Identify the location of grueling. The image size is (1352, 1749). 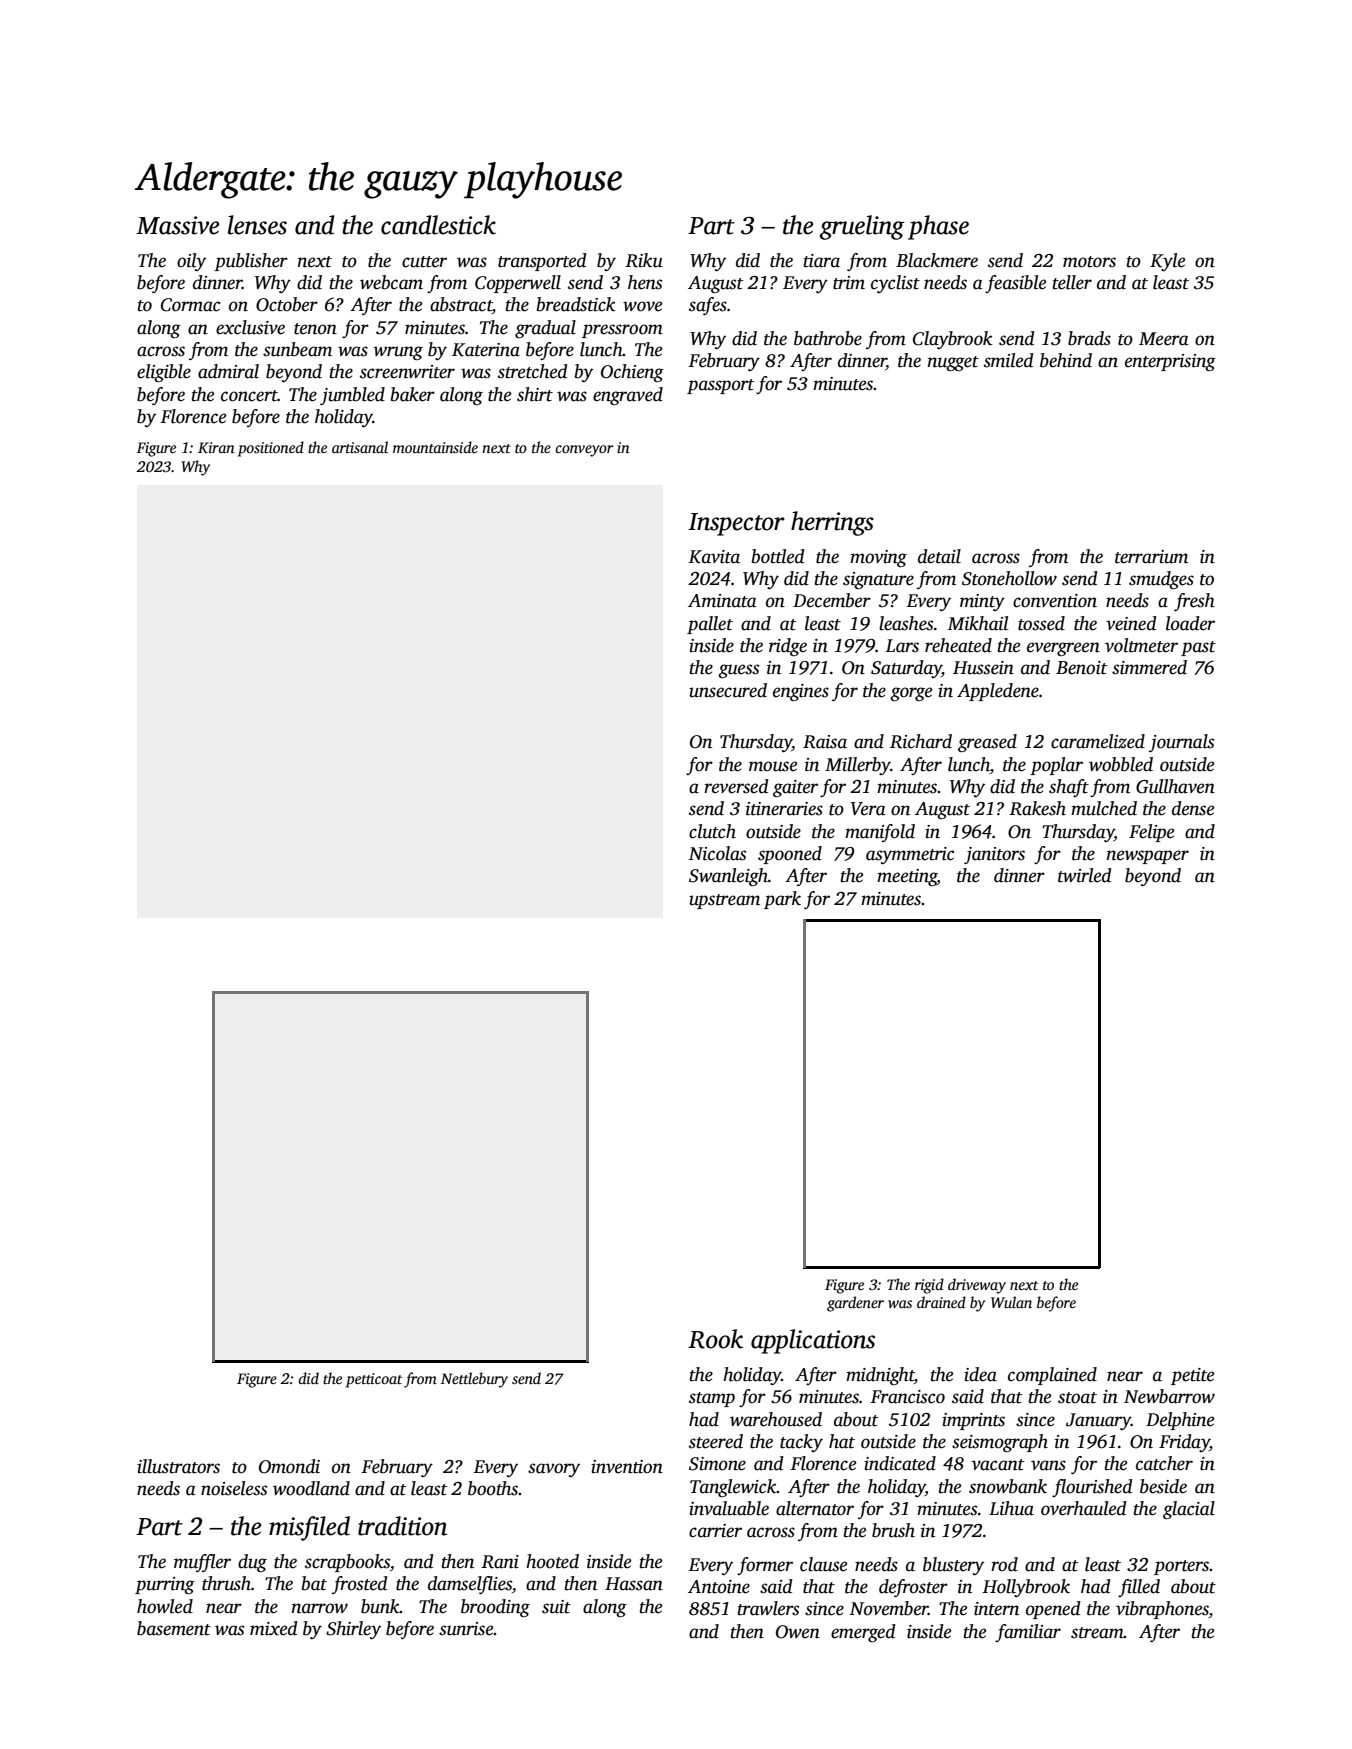
(862, 227).
